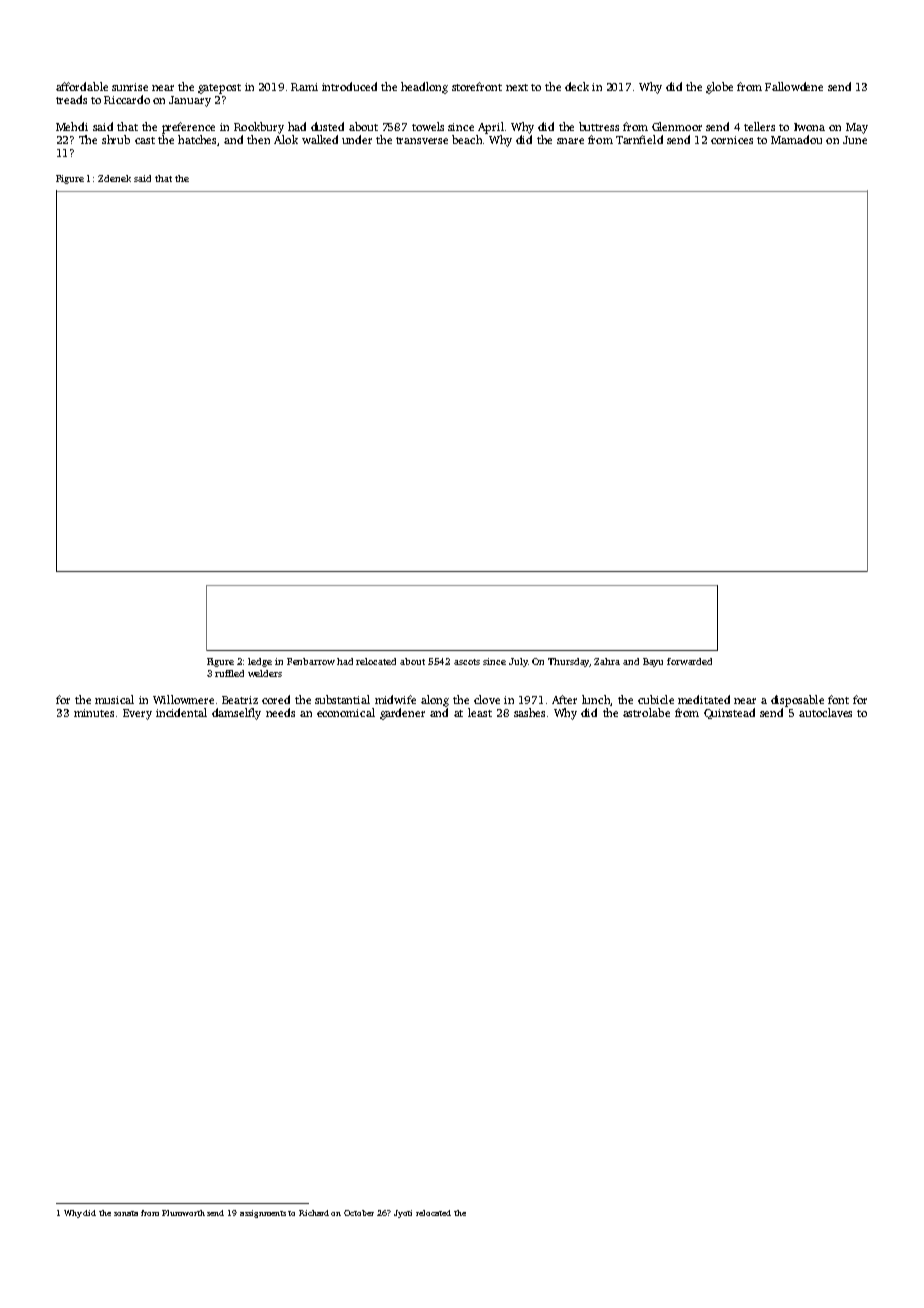 This screenshot has width=924, height=1308. Describe the element at coordinates (229, 673) in the screenshot. I see `ruffled` at that location.
